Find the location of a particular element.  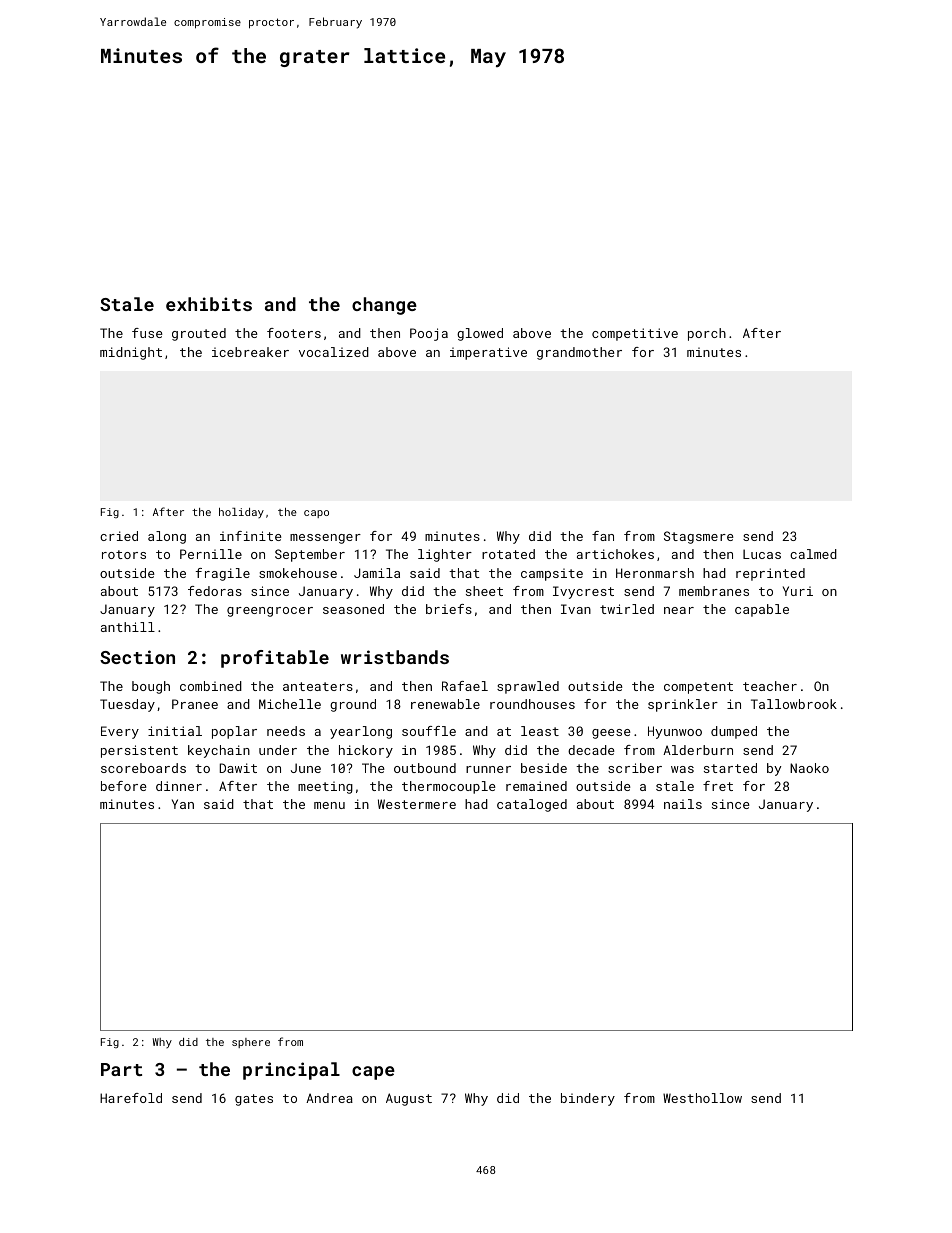

menu is located at coordinates (329, 805).
